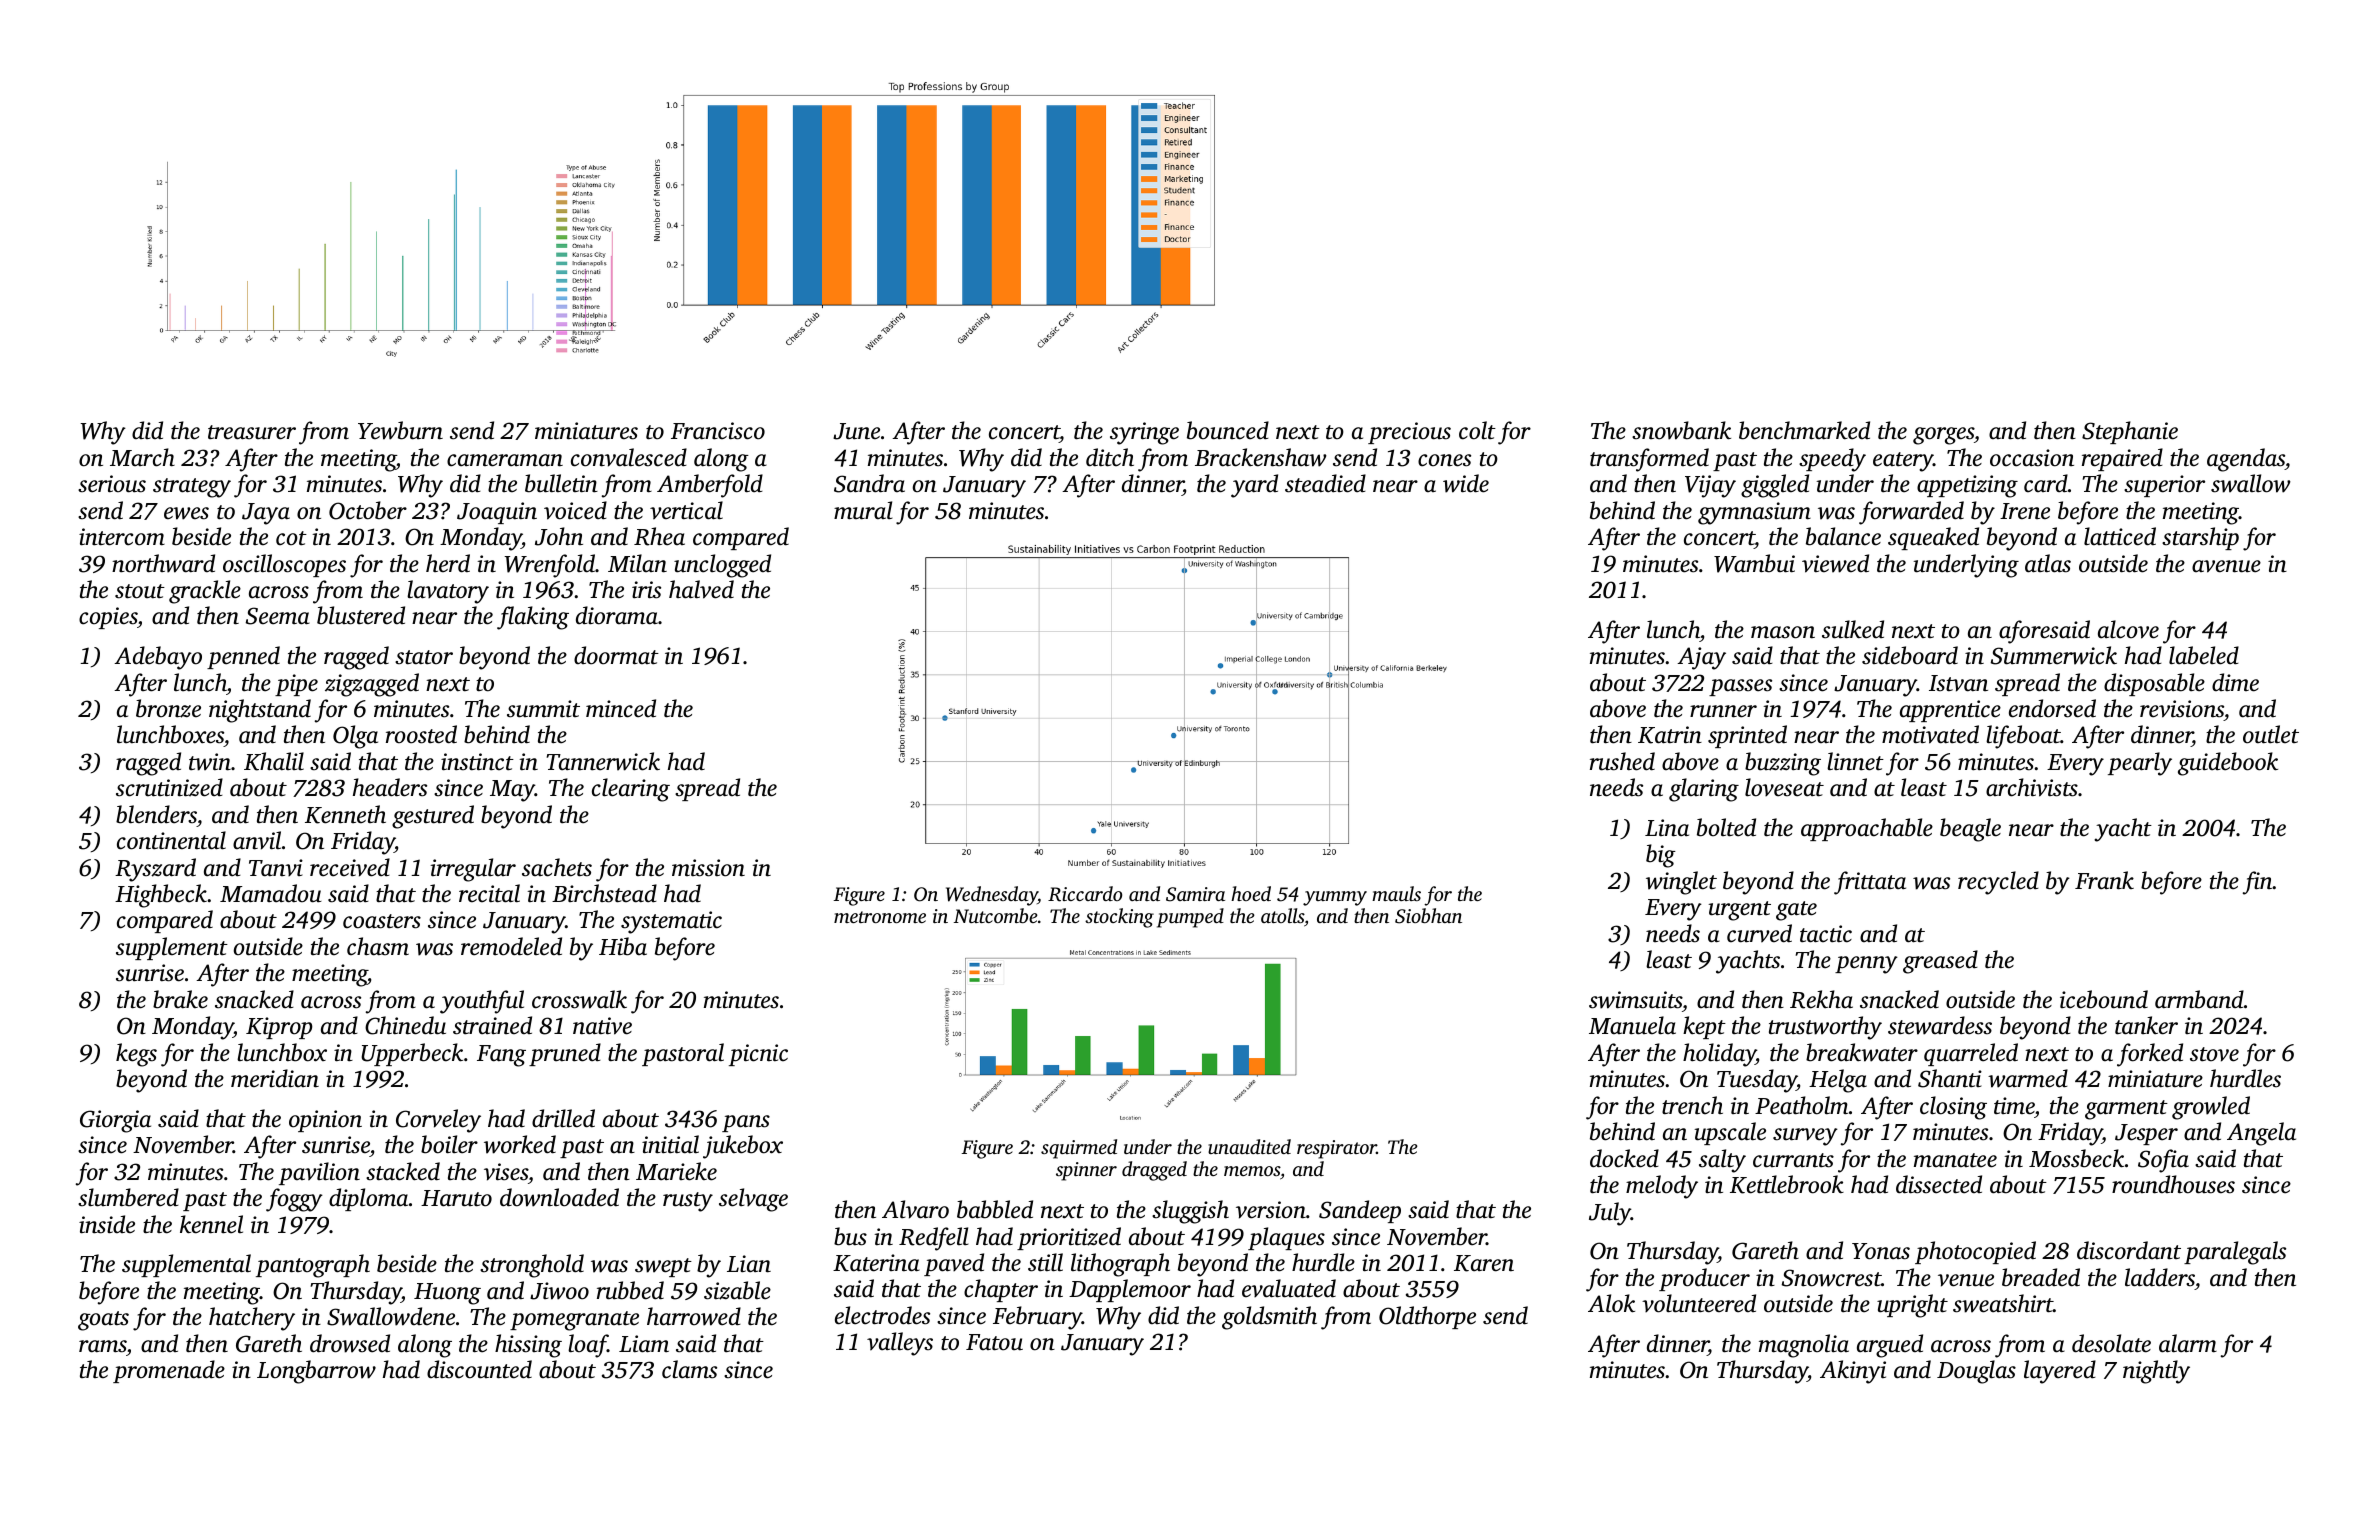 The image size is (2380, 1540). I want to click on benchmarked, so click(1804, 430).
